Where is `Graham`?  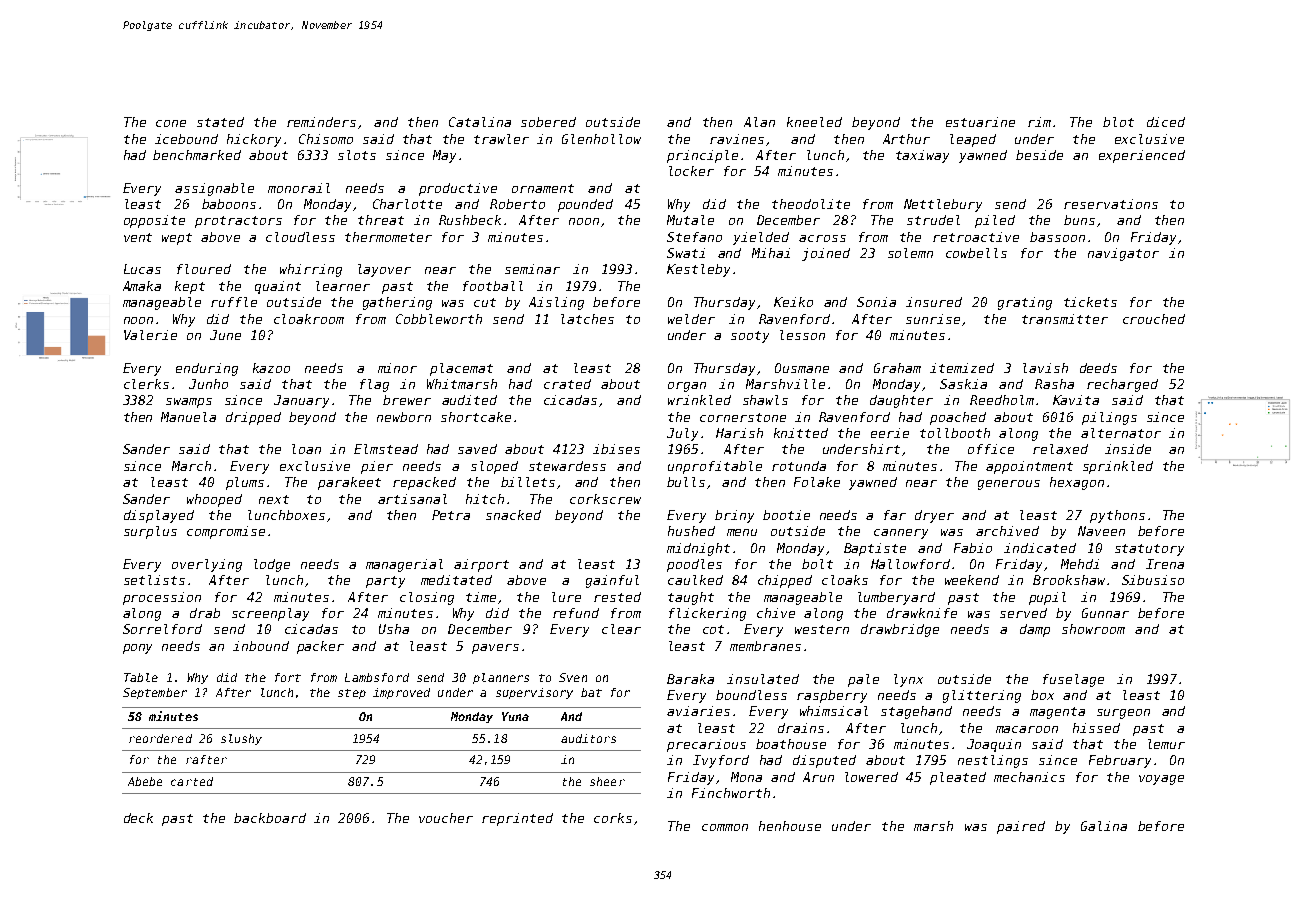 Graham is located at coordinates (897, 368).
